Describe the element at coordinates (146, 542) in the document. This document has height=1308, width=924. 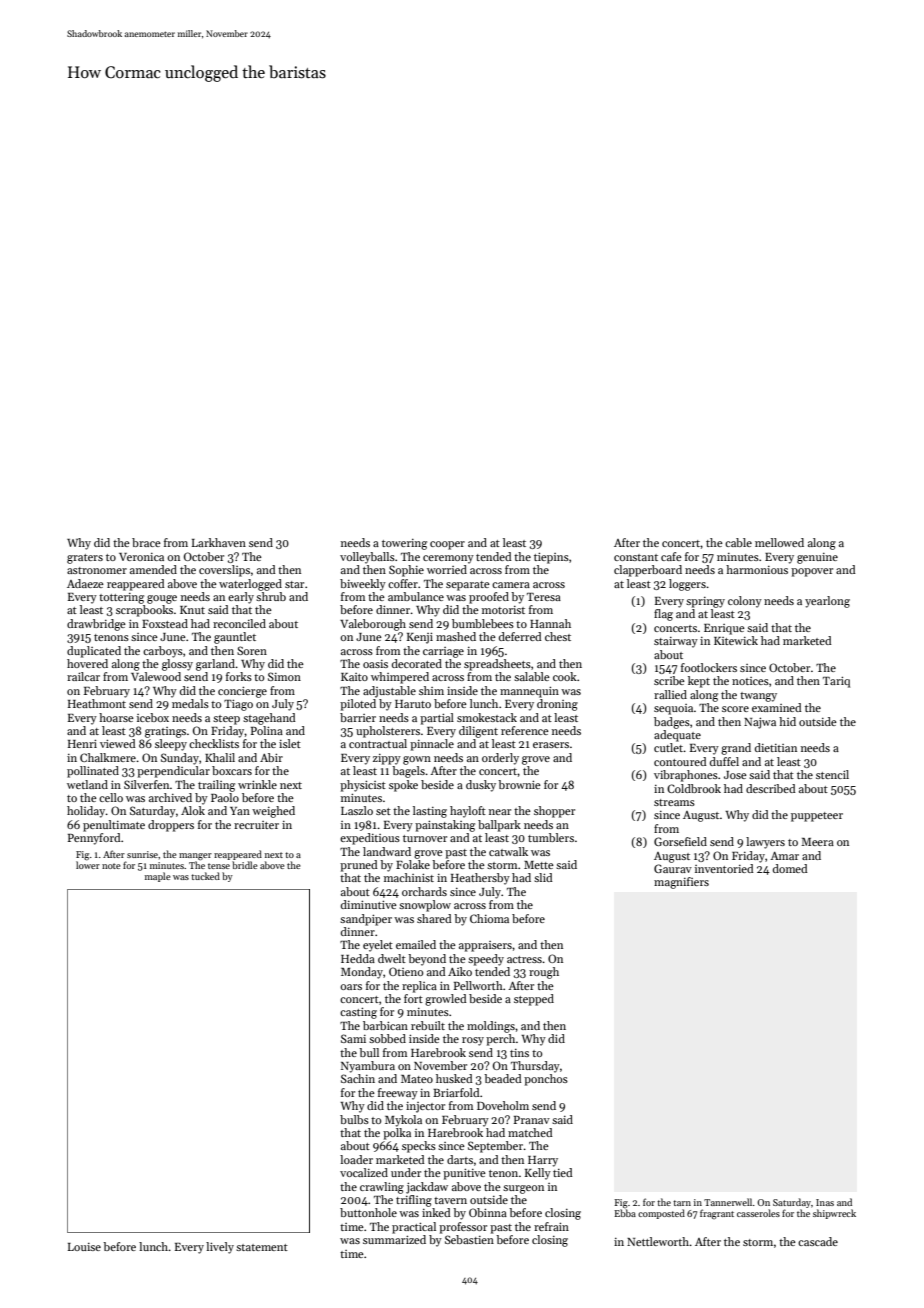
I see `brace` at that location.
